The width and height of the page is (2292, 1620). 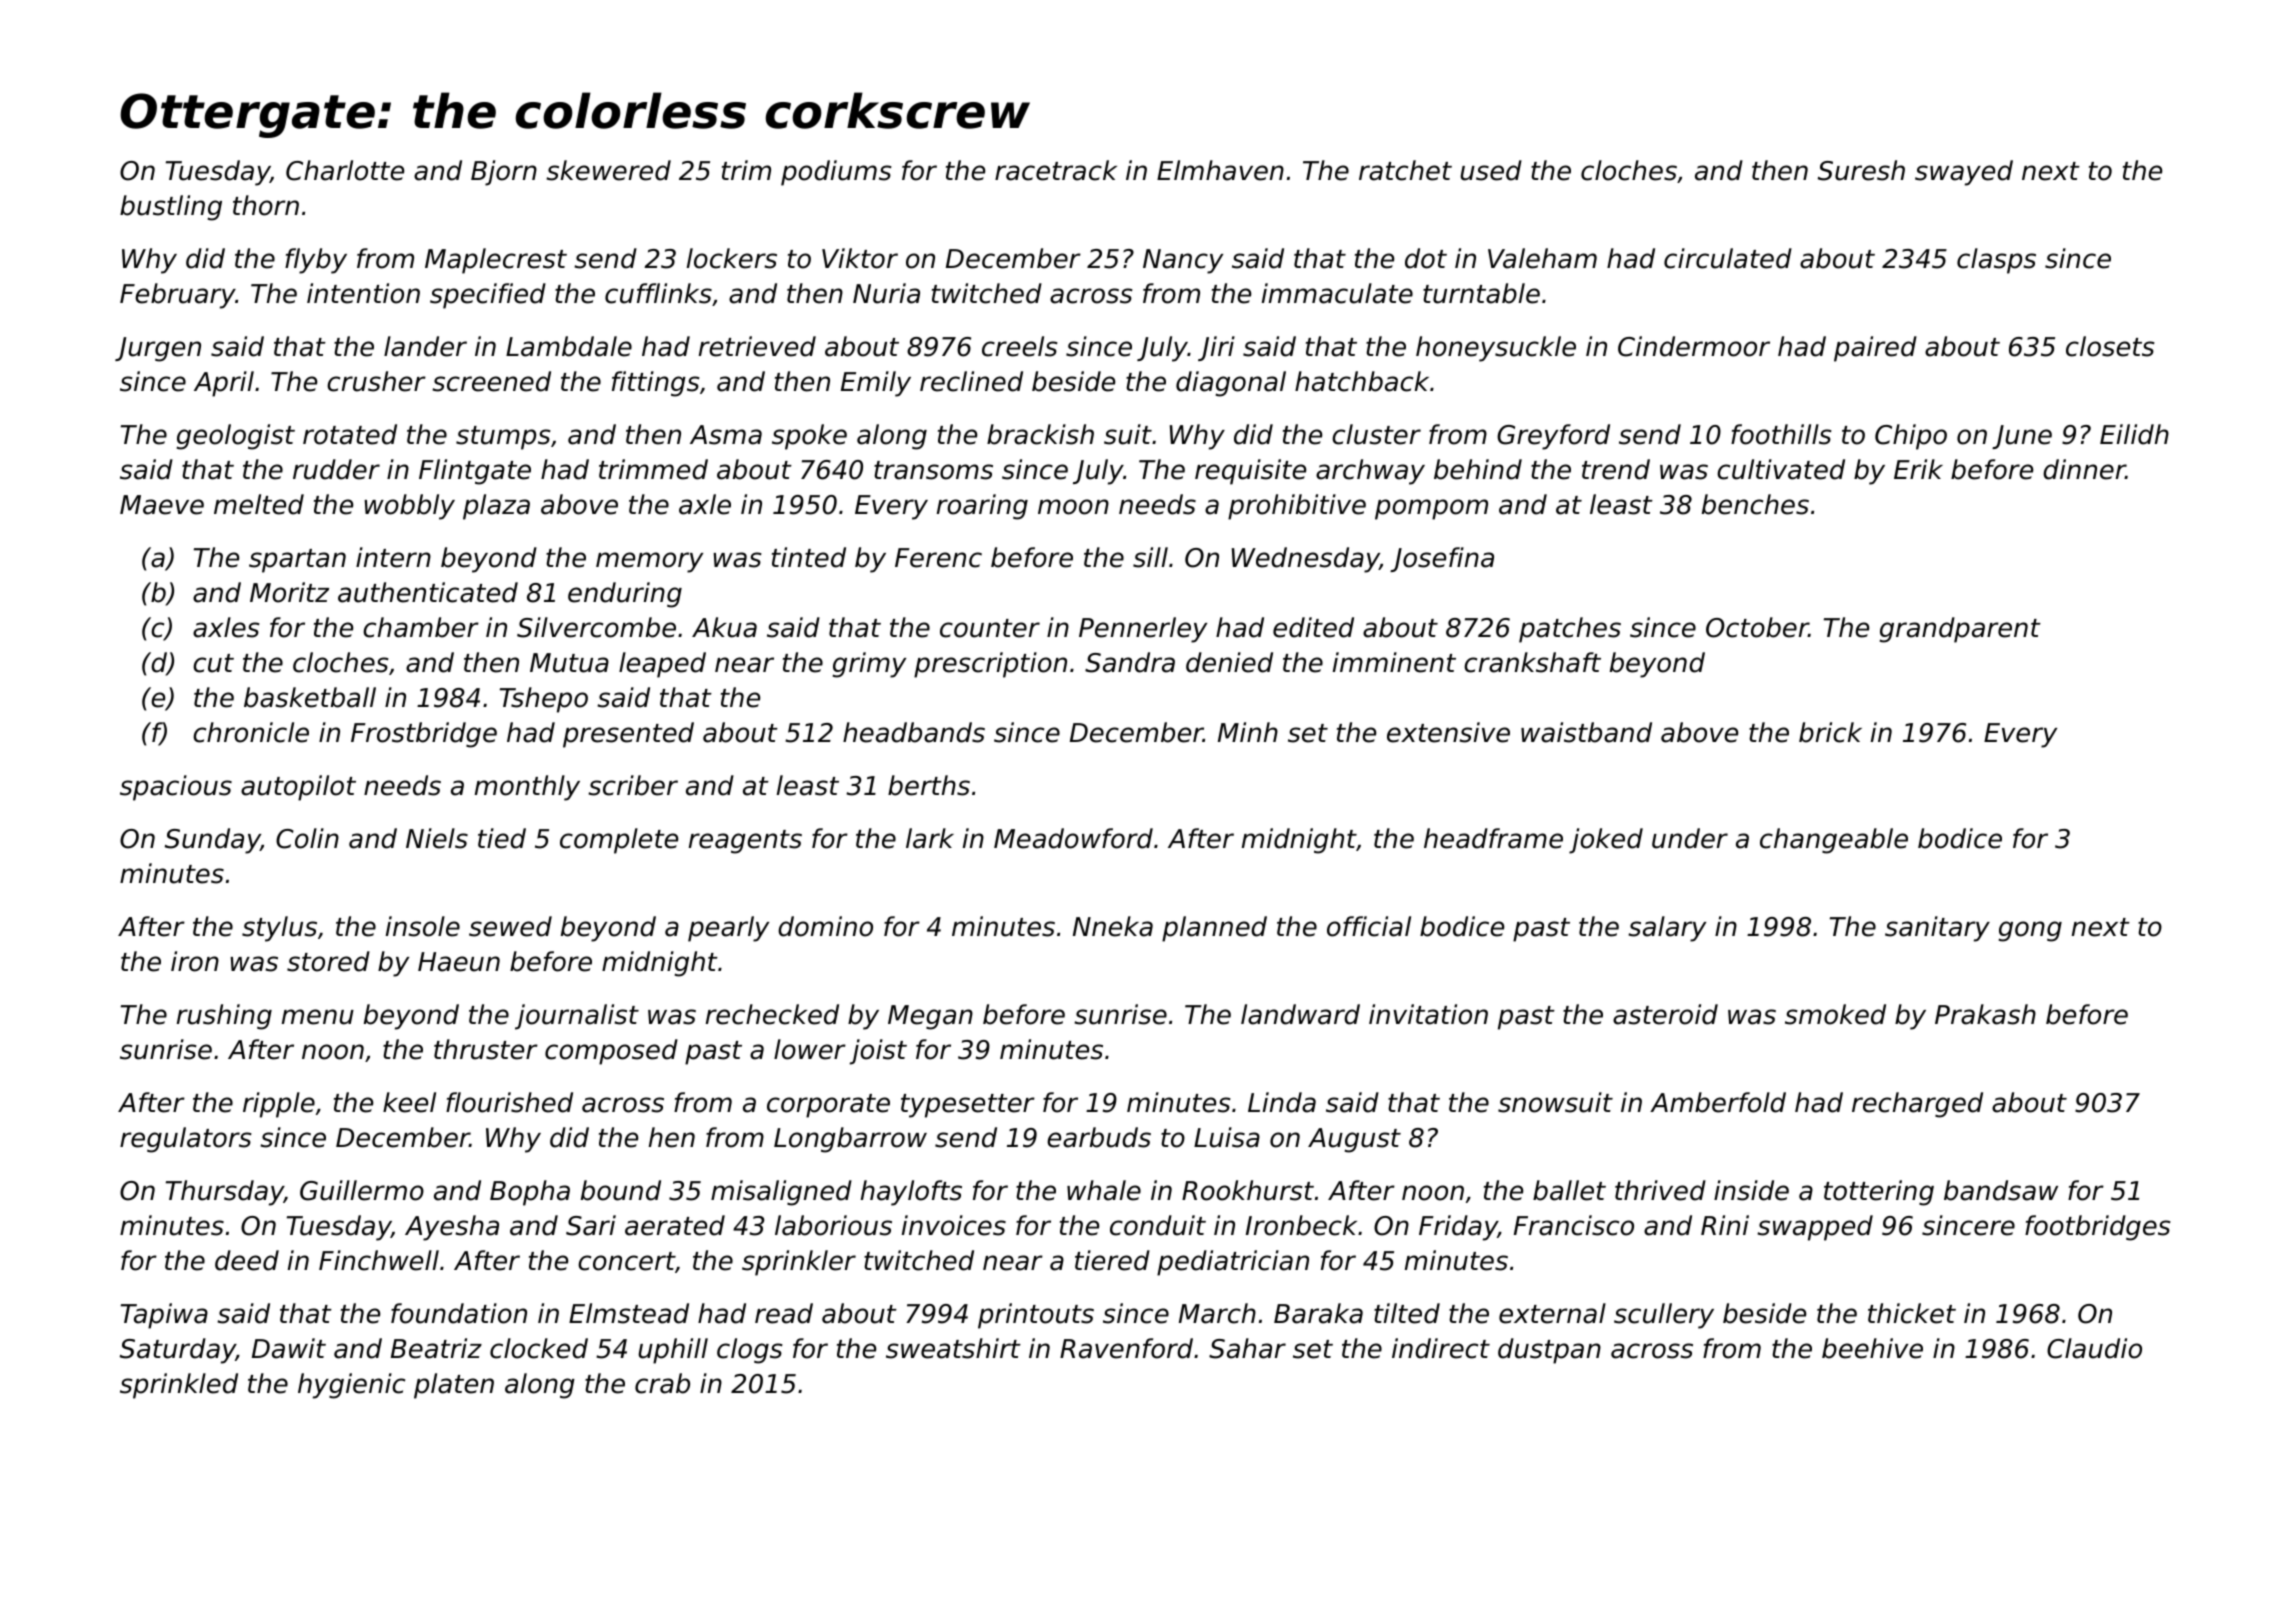 I want to click on brick, so click(x=1830, y=732).
